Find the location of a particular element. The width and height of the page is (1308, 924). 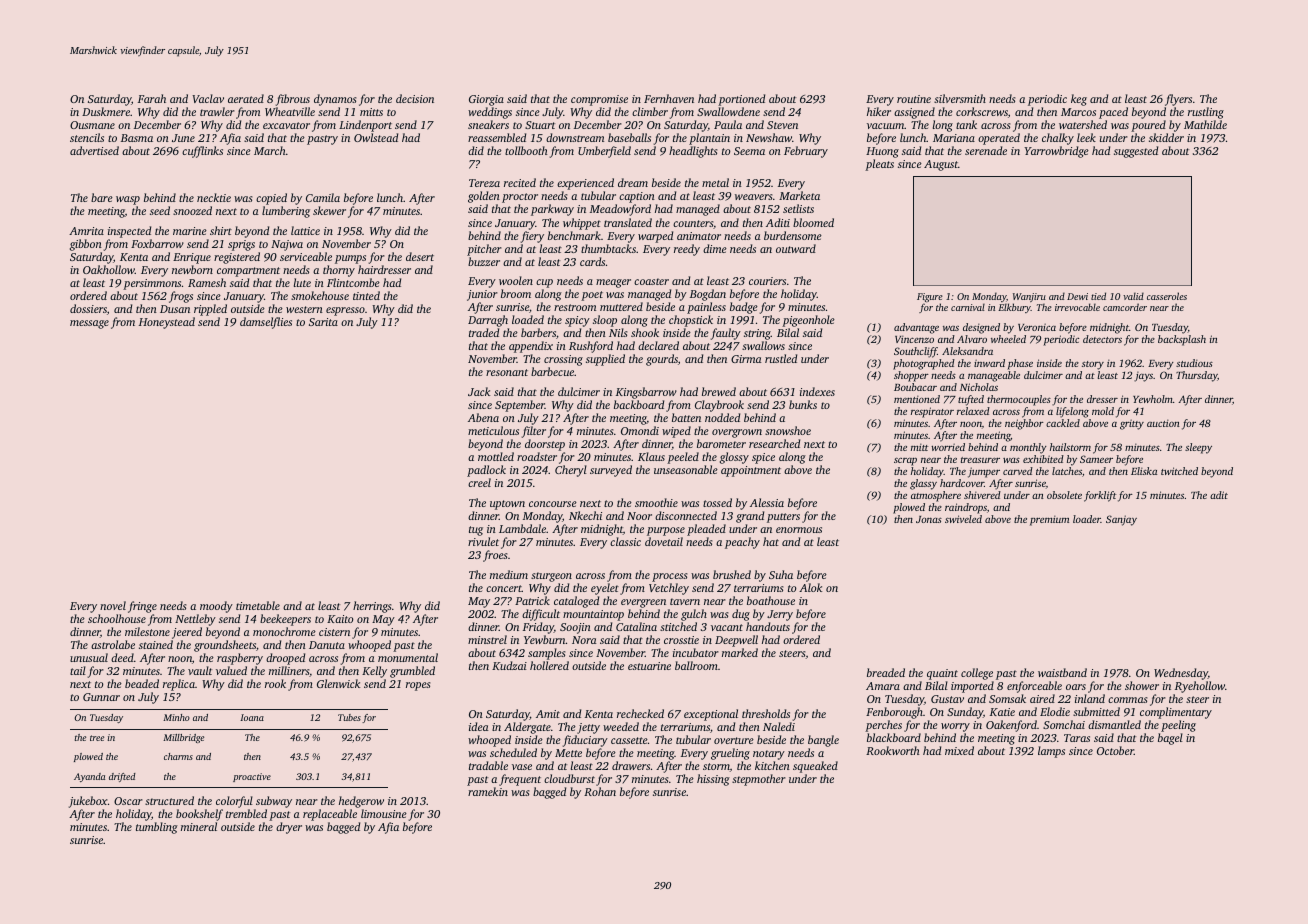

tied is located at coordinates (1098, 296).
